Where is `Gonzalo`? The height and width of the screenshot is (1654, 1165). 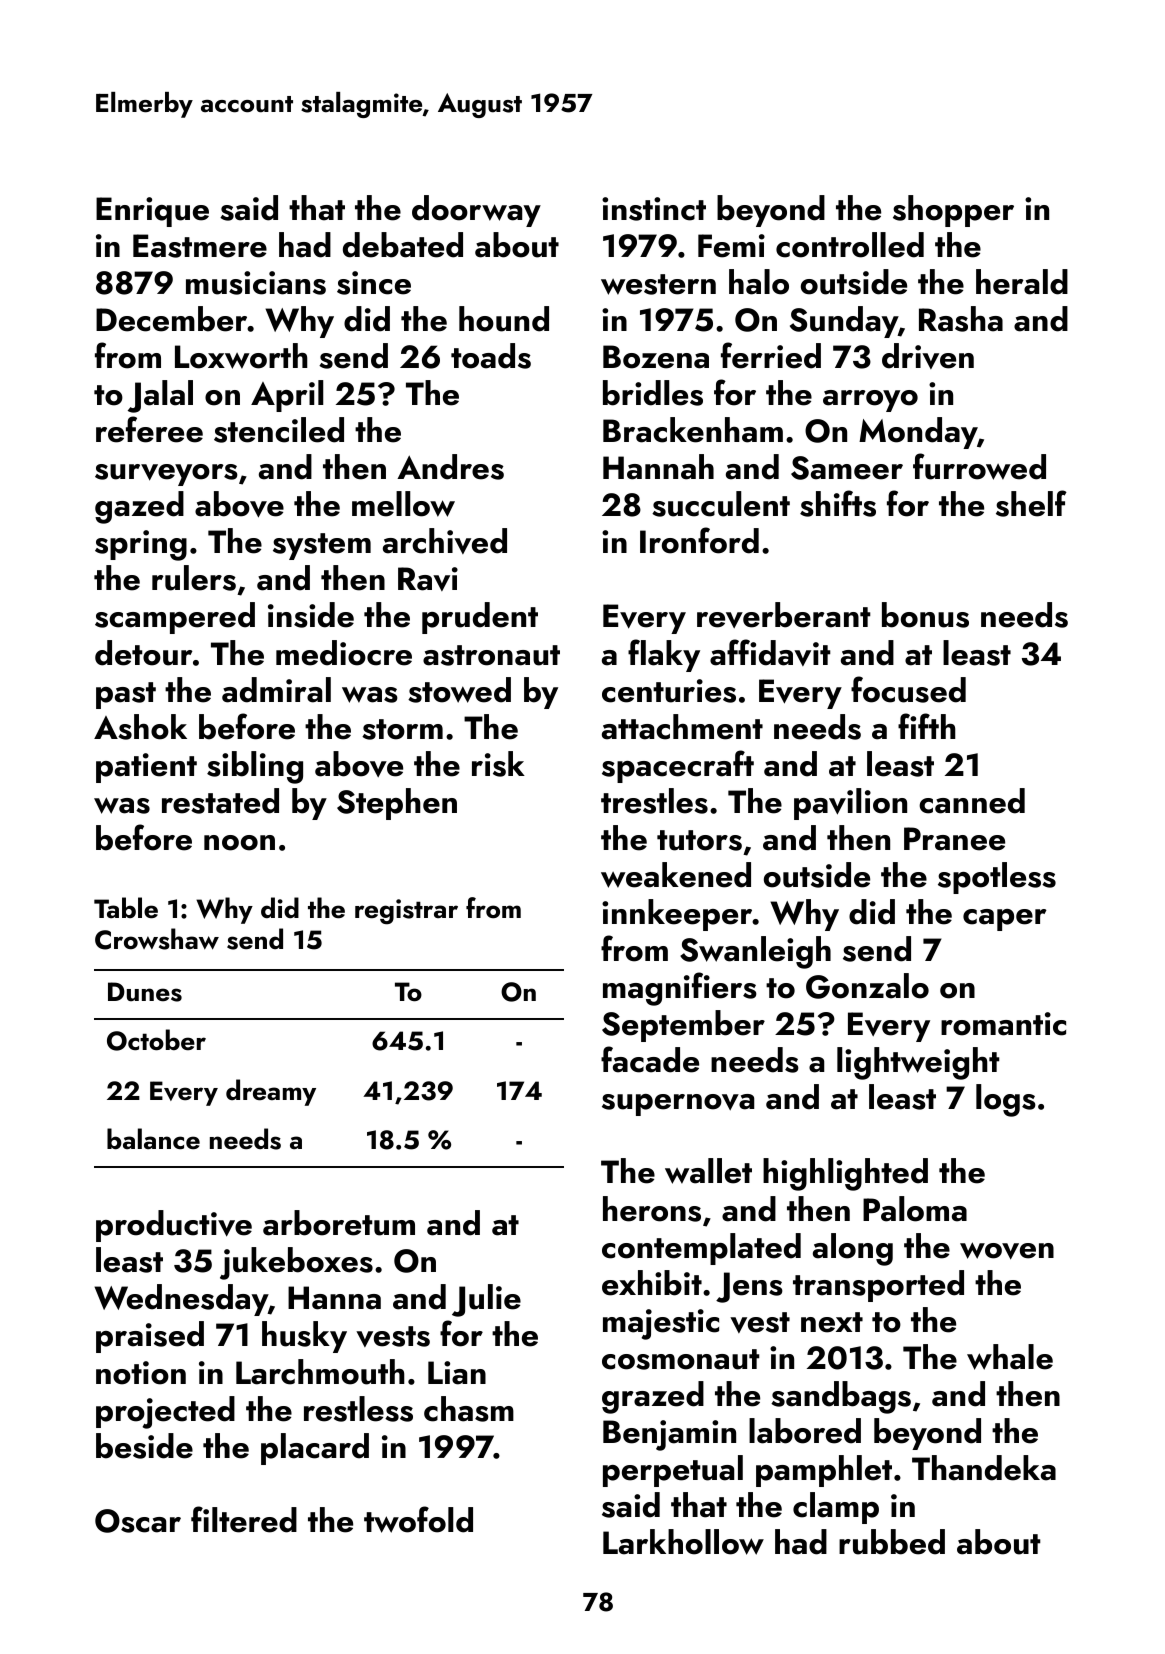
Gonzalo is located at coordinates (867, 986).
